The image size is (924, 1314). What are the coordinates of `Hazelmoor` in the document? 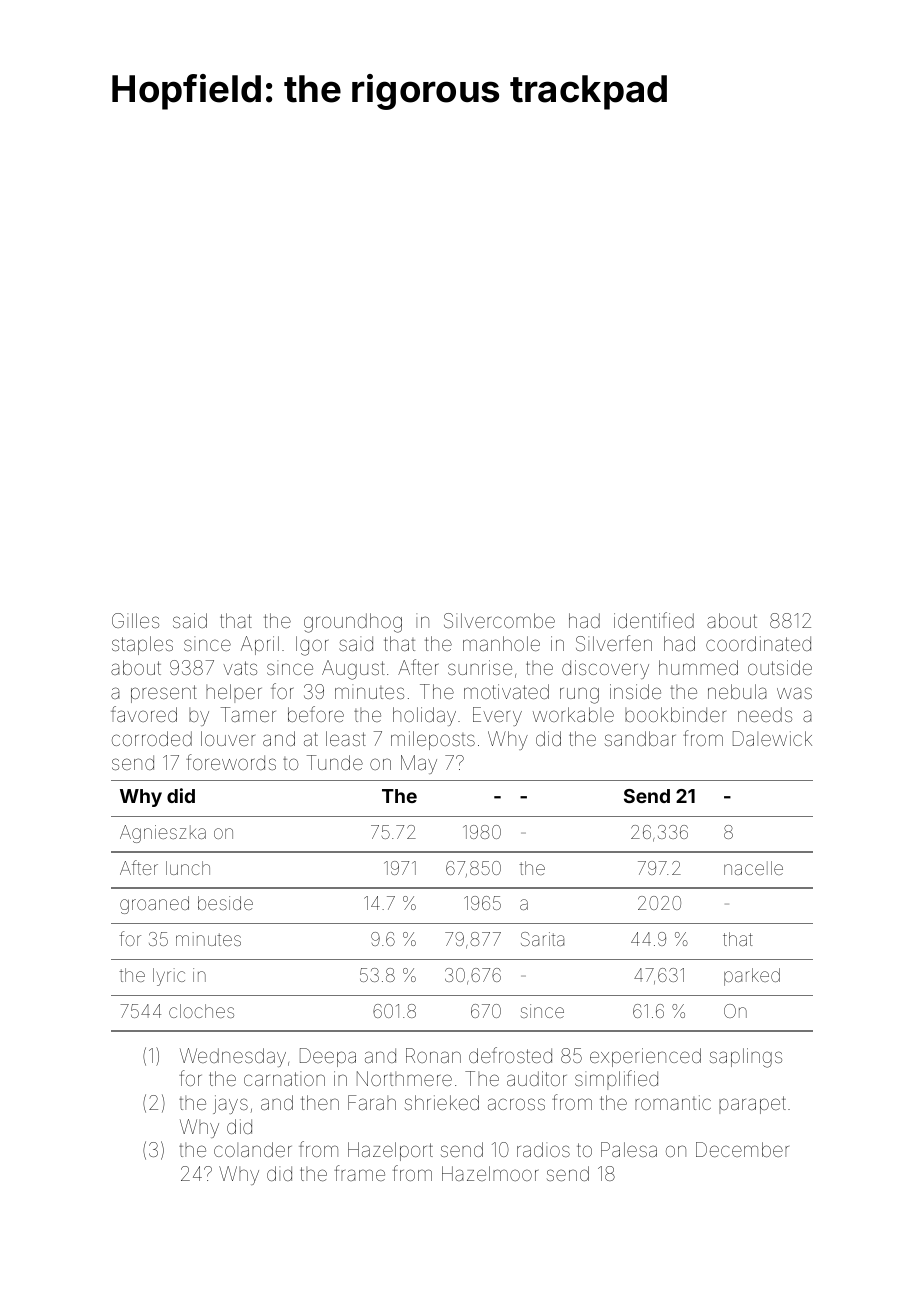 It's located at (490, 1173).
